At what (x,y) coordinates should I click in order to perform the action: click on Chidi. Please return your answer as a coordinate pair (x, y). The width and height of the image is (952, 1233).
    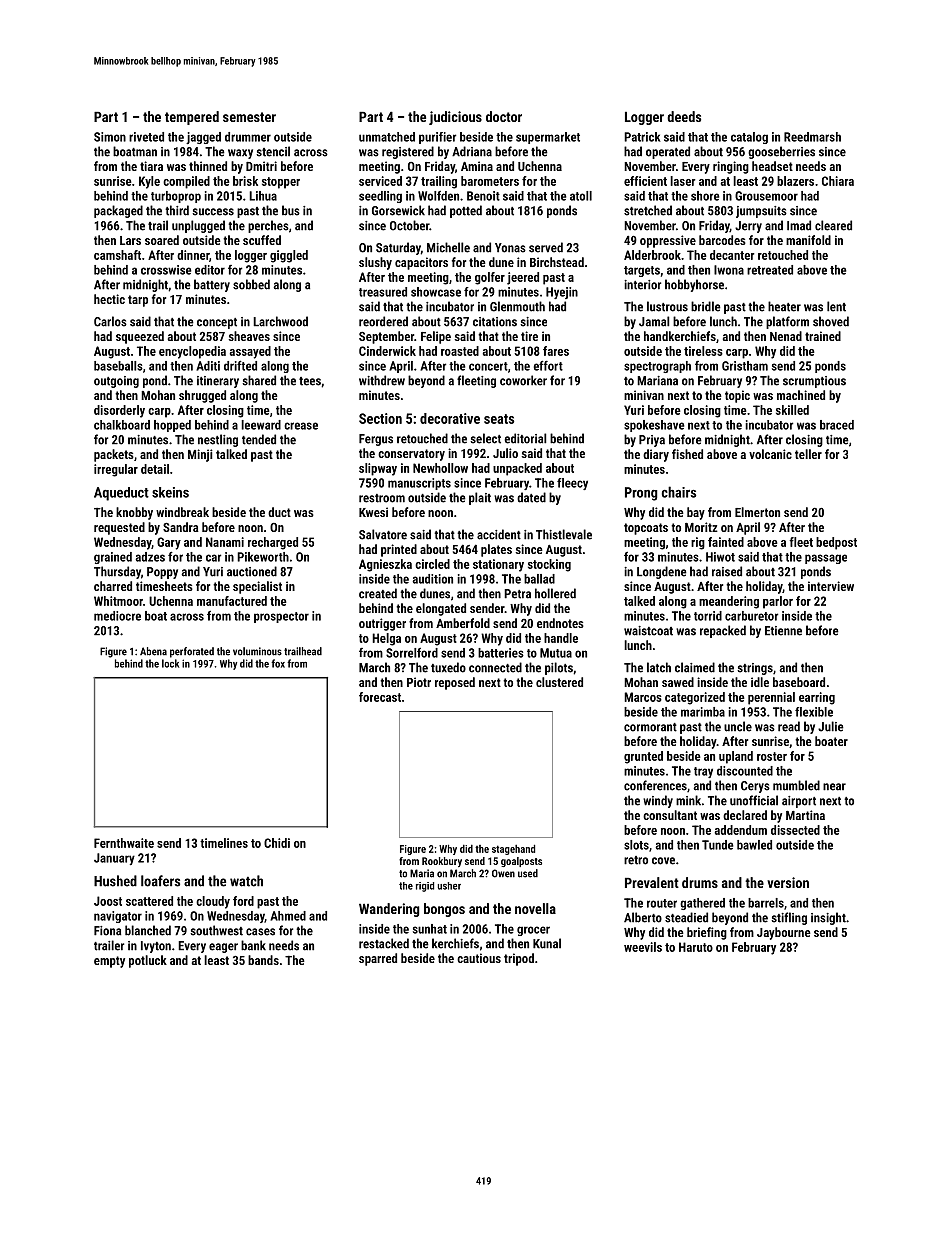
    Looking at the image, I should click on (277, 843).
